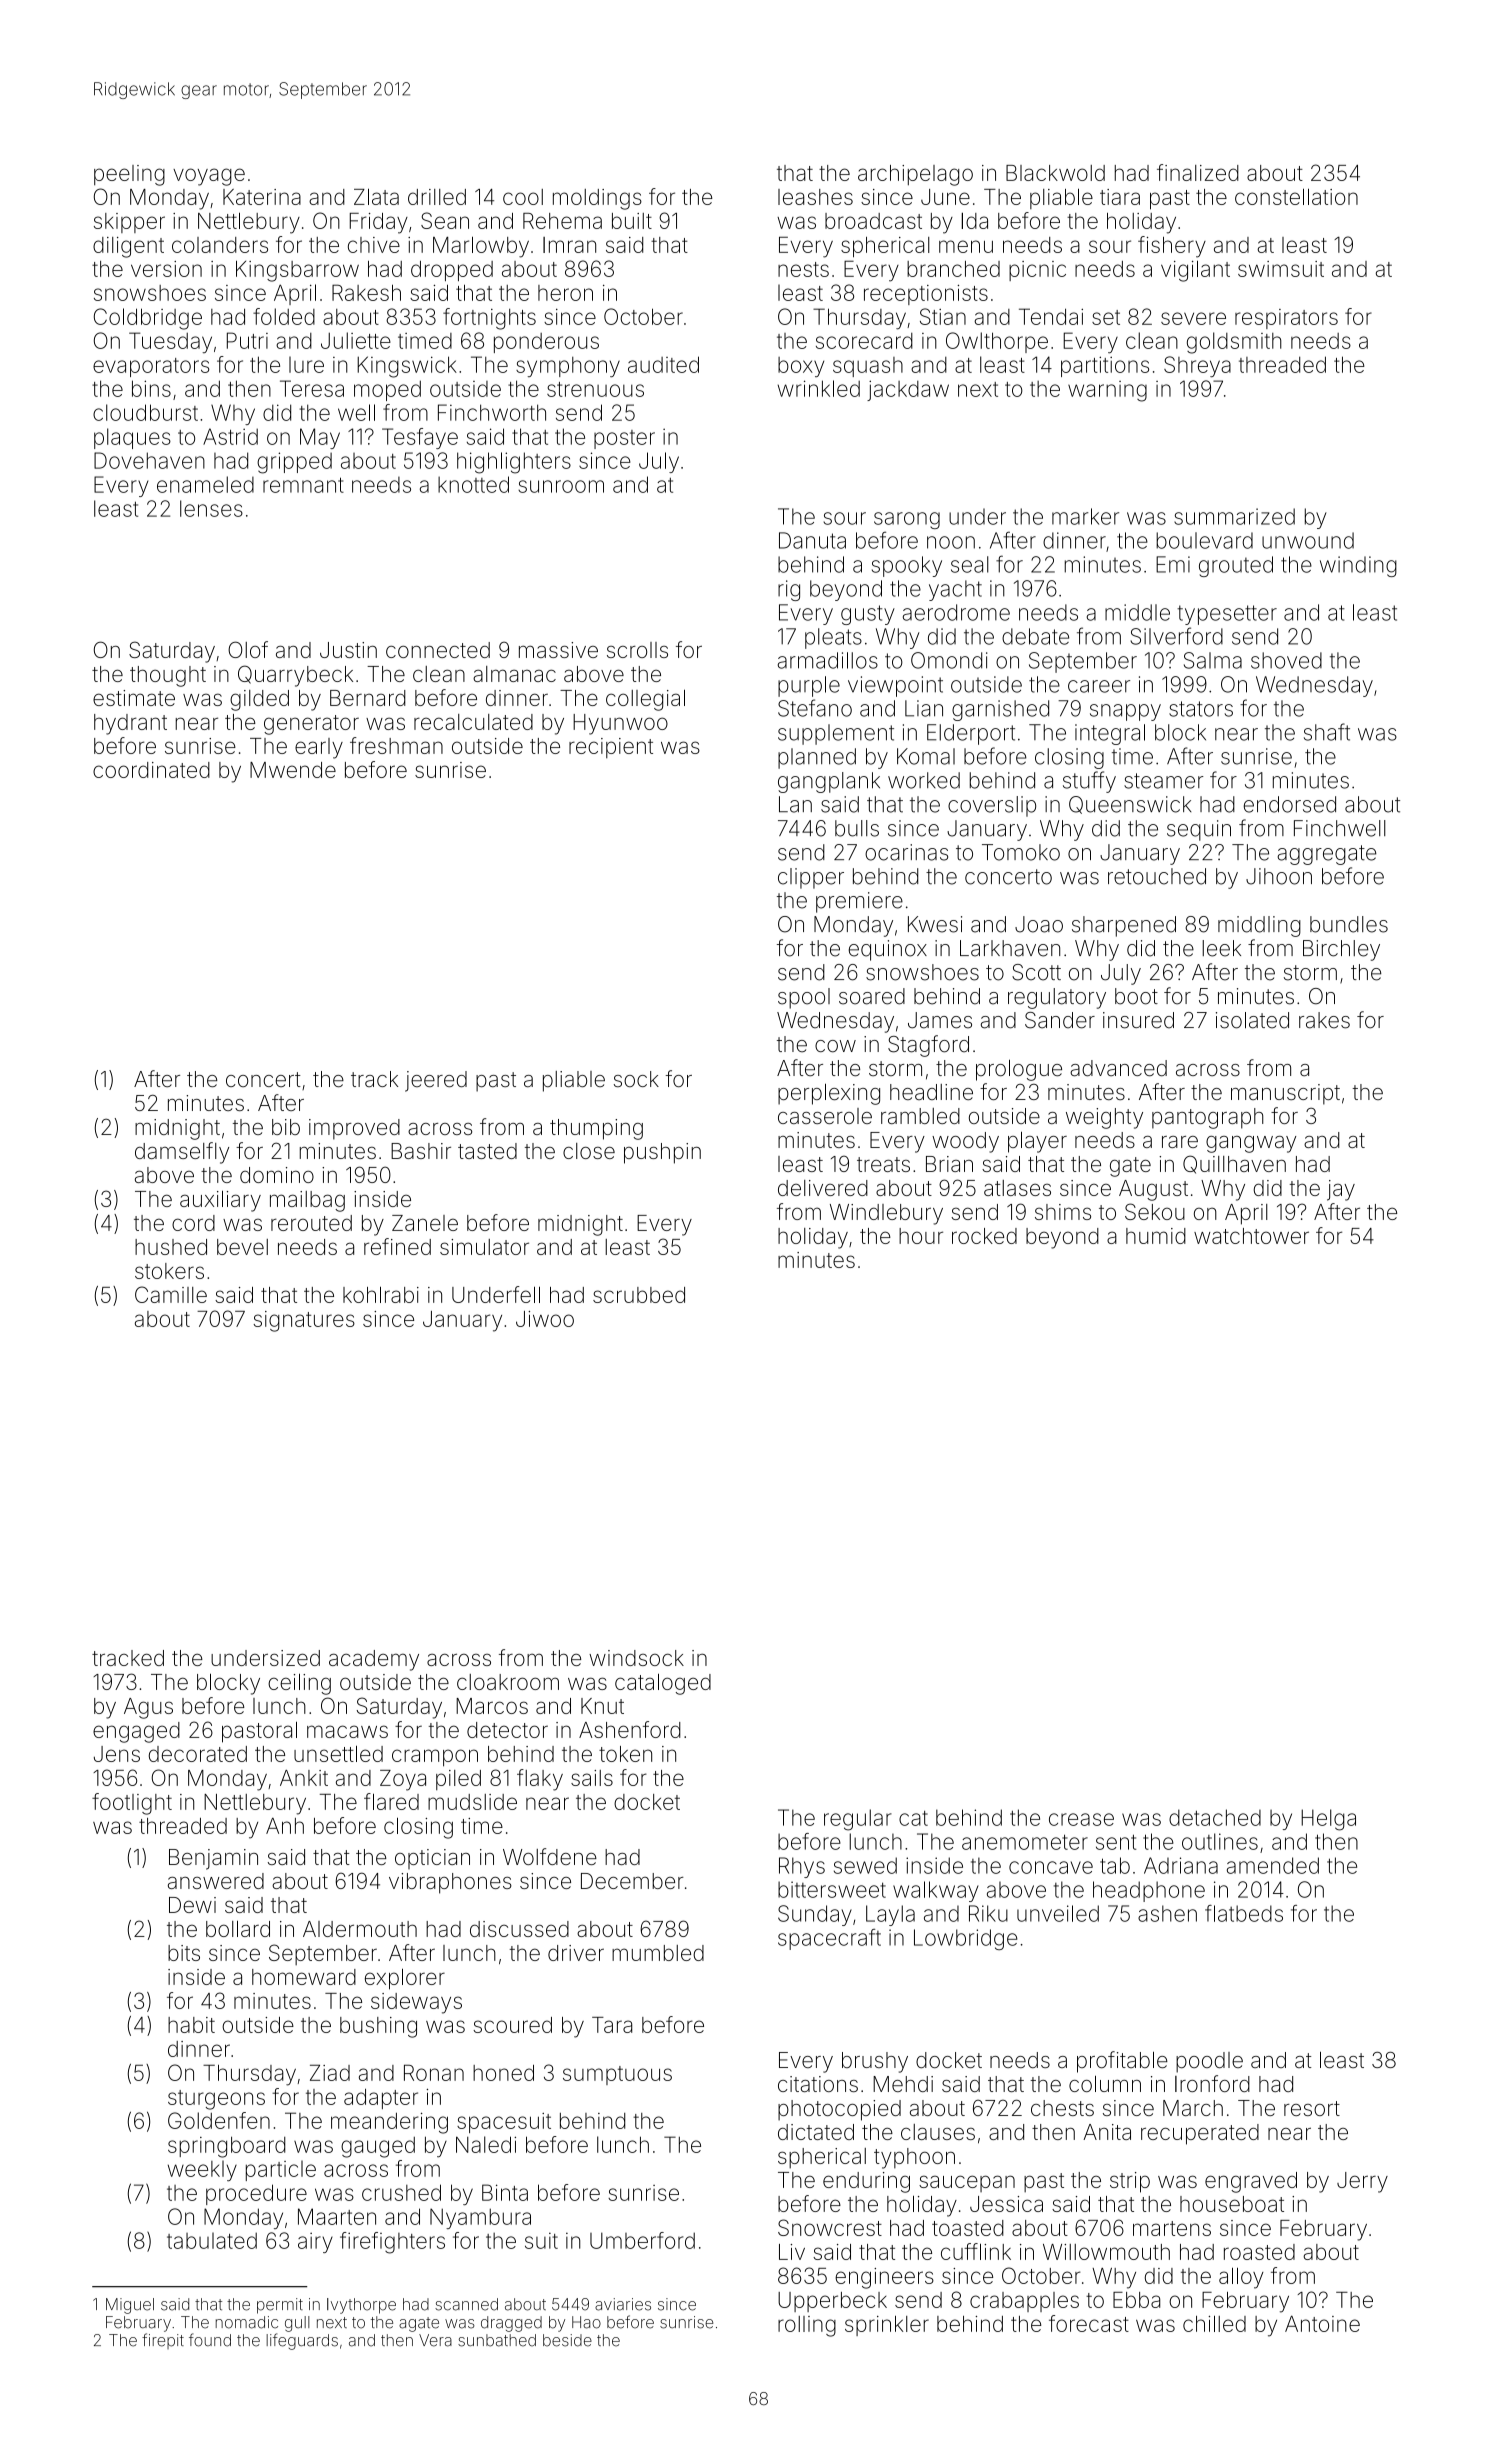 This screenshot has height=2464, width=1496. I want to click on Blackwold, so click(1055, 173).
